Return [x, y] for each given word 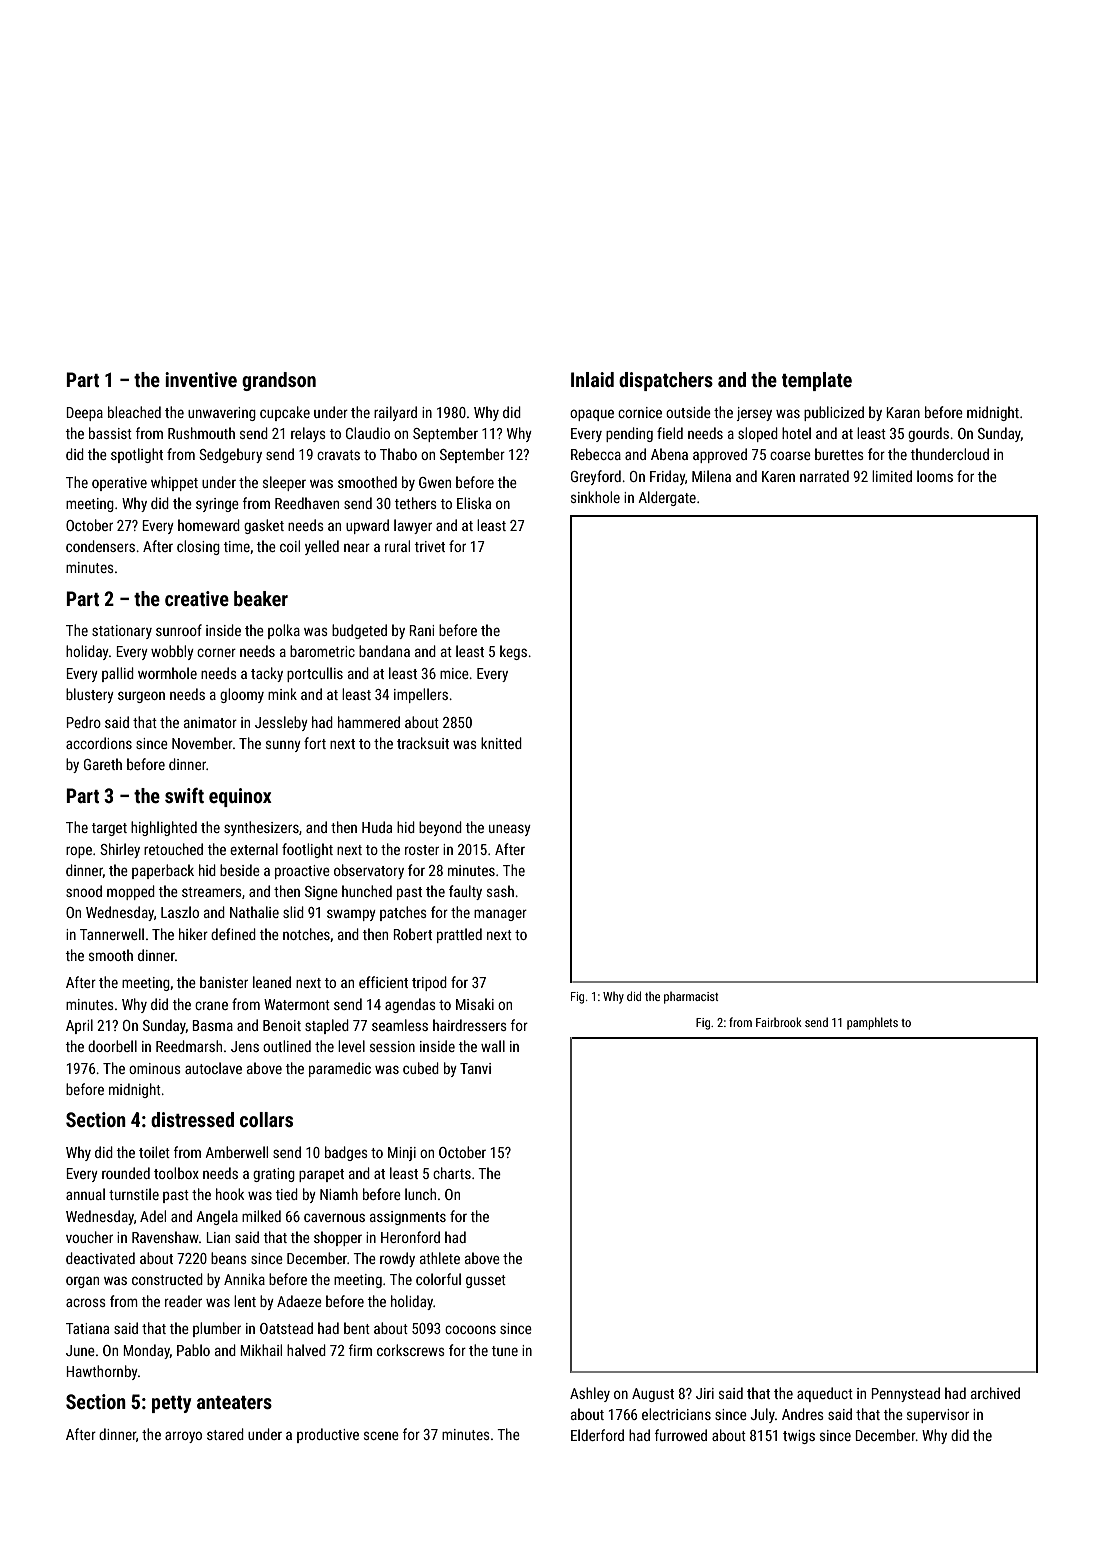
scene [381, 1435]
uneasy [510, 830]
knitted [501, 743]
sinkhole [595, 497]
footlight [307, 850]
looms [935, 476]
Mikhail [261, 1350]
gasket [264, 526]
